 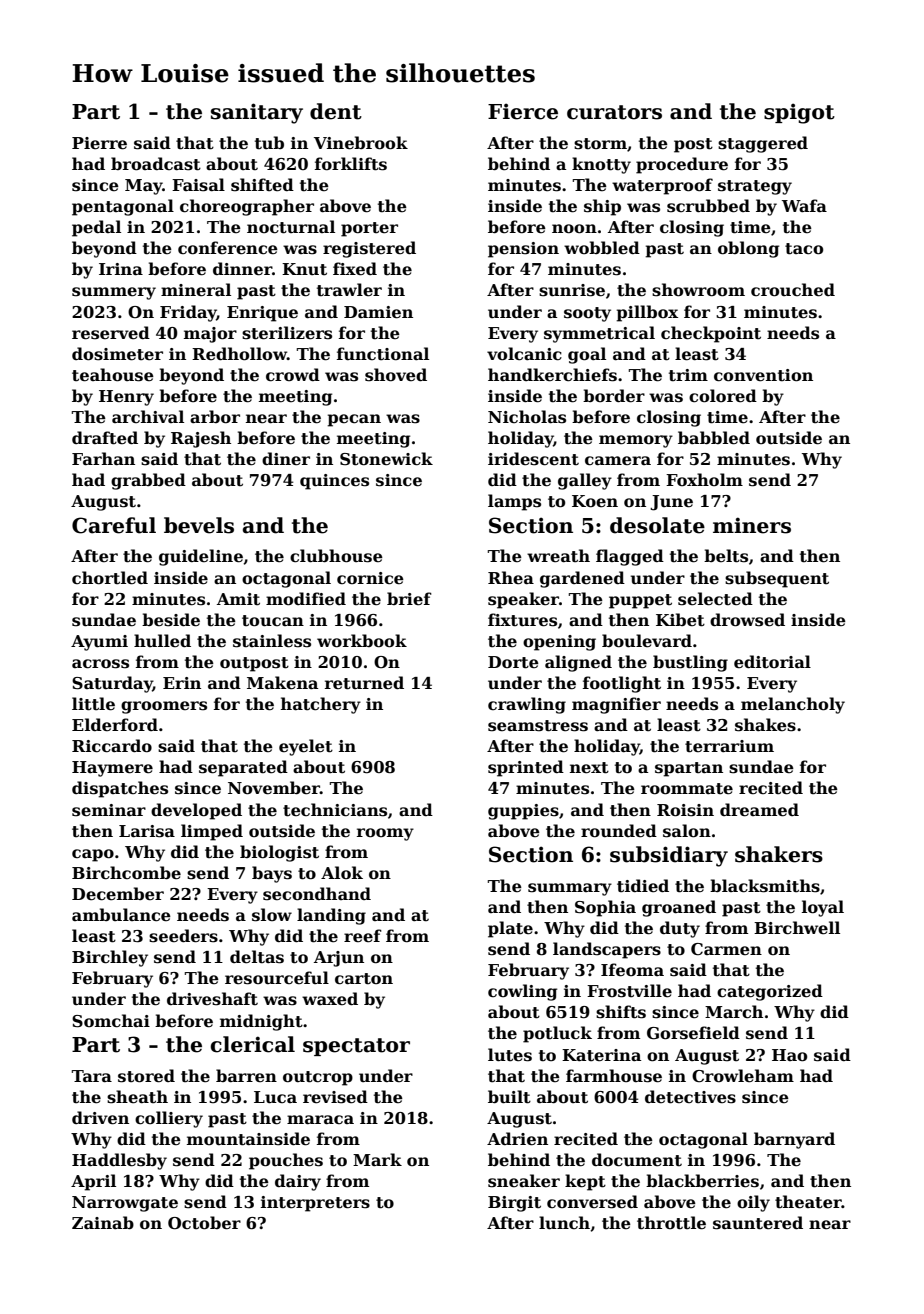 I want to click on Zainab, so click(x=103, y=1222).
